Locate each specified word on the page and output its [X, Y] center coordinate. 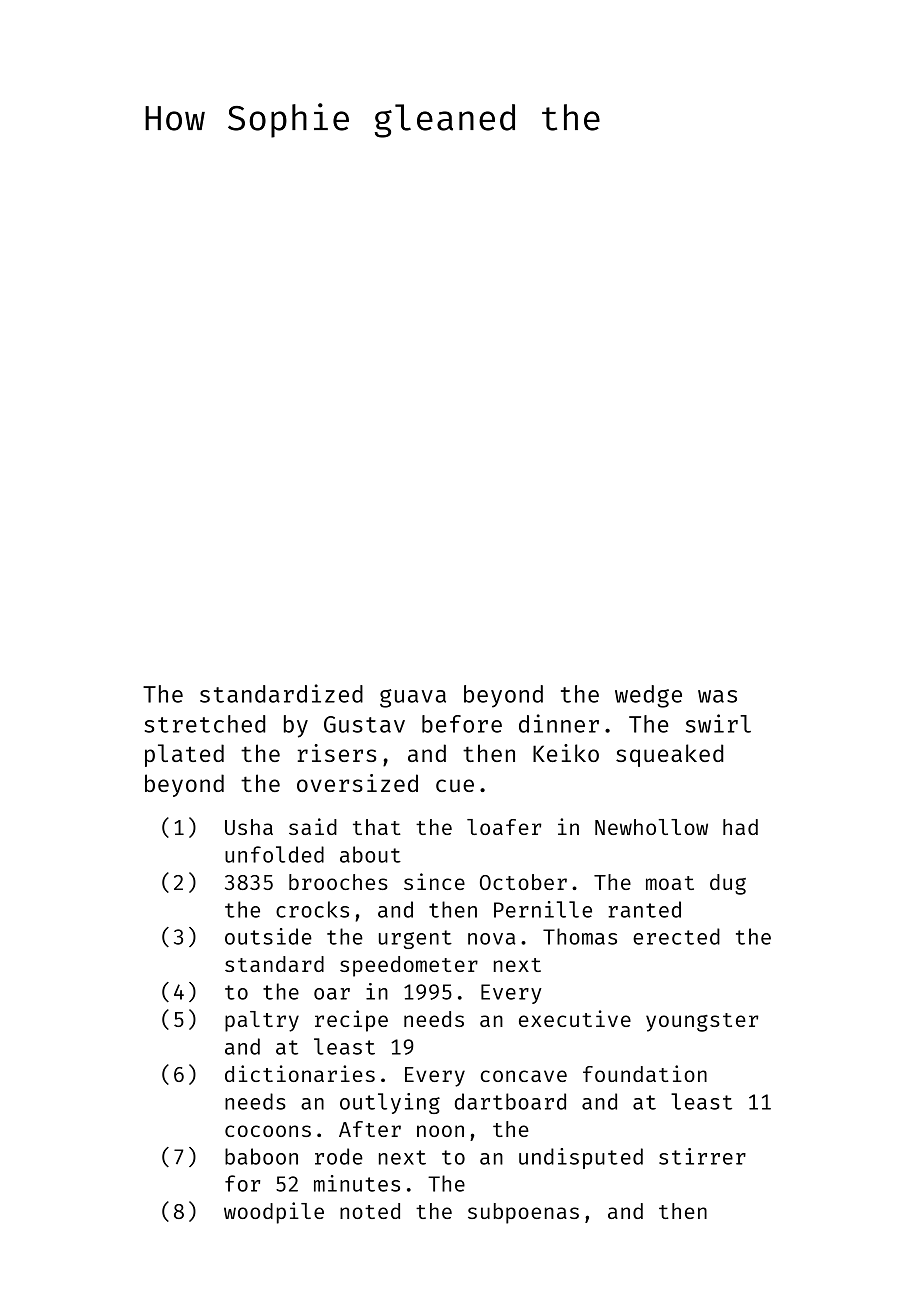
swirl [718, 723]
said [313, 826]
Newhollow [651, 827]
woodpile [274, 1213]
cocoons [268, 1131]
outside [268, 936]
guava [413, 698]
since [434, 881]
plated [184, 755]
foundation [645, 1073]
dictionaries [300, 1073]
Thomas [580, 936]
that [377, 827]
